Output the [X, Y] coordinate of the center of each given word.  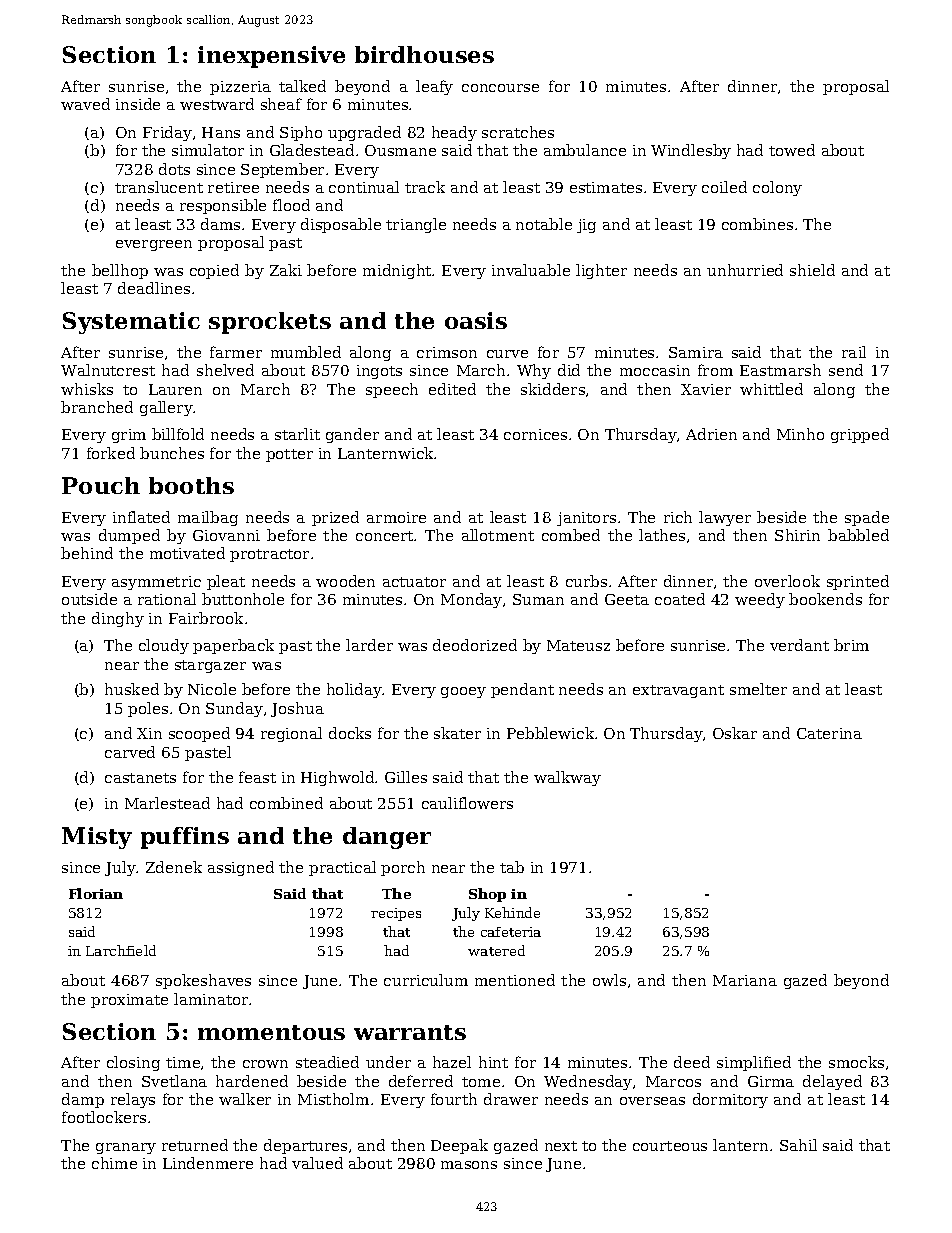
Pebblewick [550, 733]
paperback [233, 646]
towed [792, 150]
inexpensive [271, 57]
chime [114, 1163]
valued [317, 1163]
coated [680, 599]
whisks [87, 389]
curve [507, 354]
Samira [696, 352]
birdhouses [424, 54]
